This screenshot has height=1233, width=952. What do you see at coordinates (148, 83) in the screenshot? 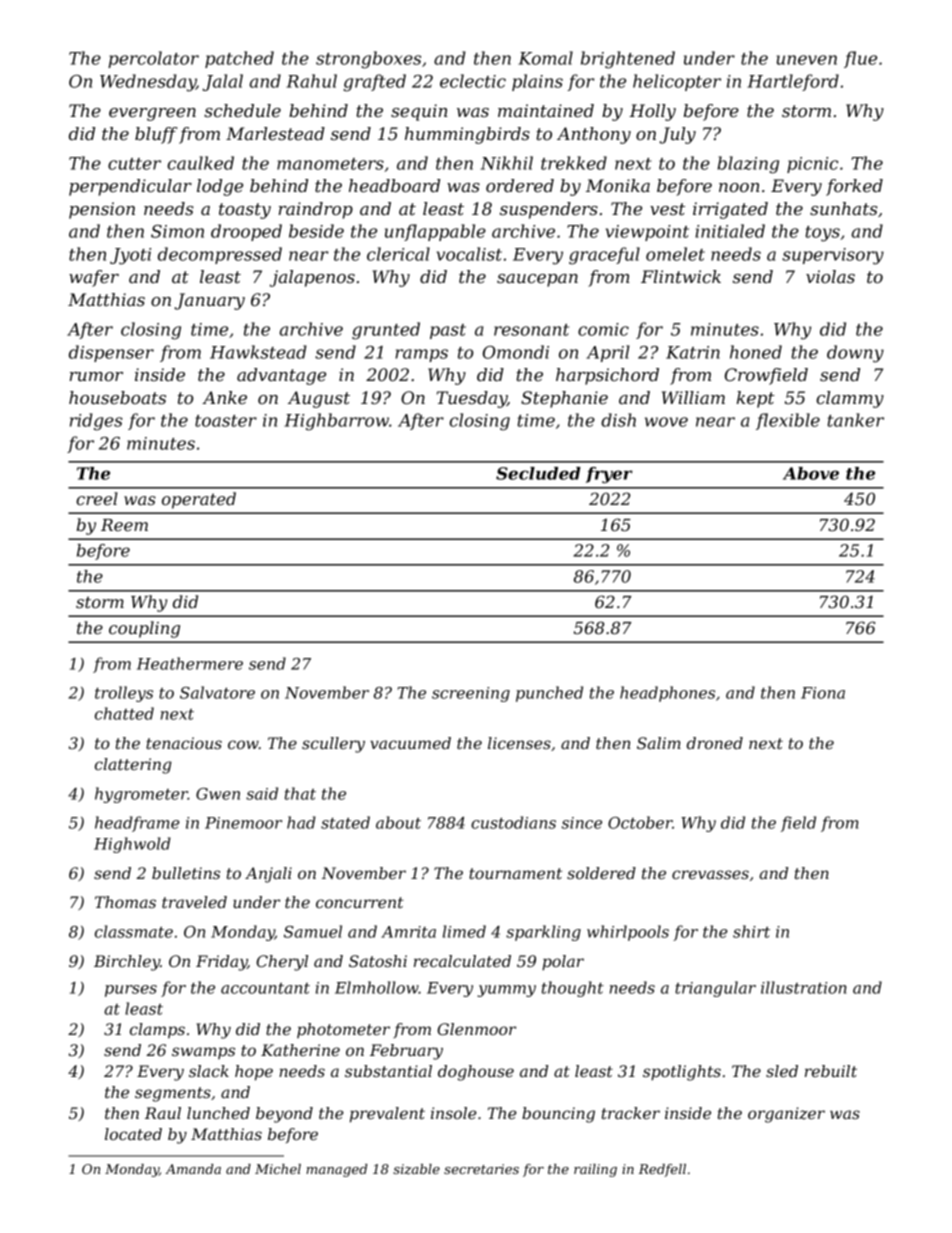
I see `Wednesday` at bounding box center [148, 83].
